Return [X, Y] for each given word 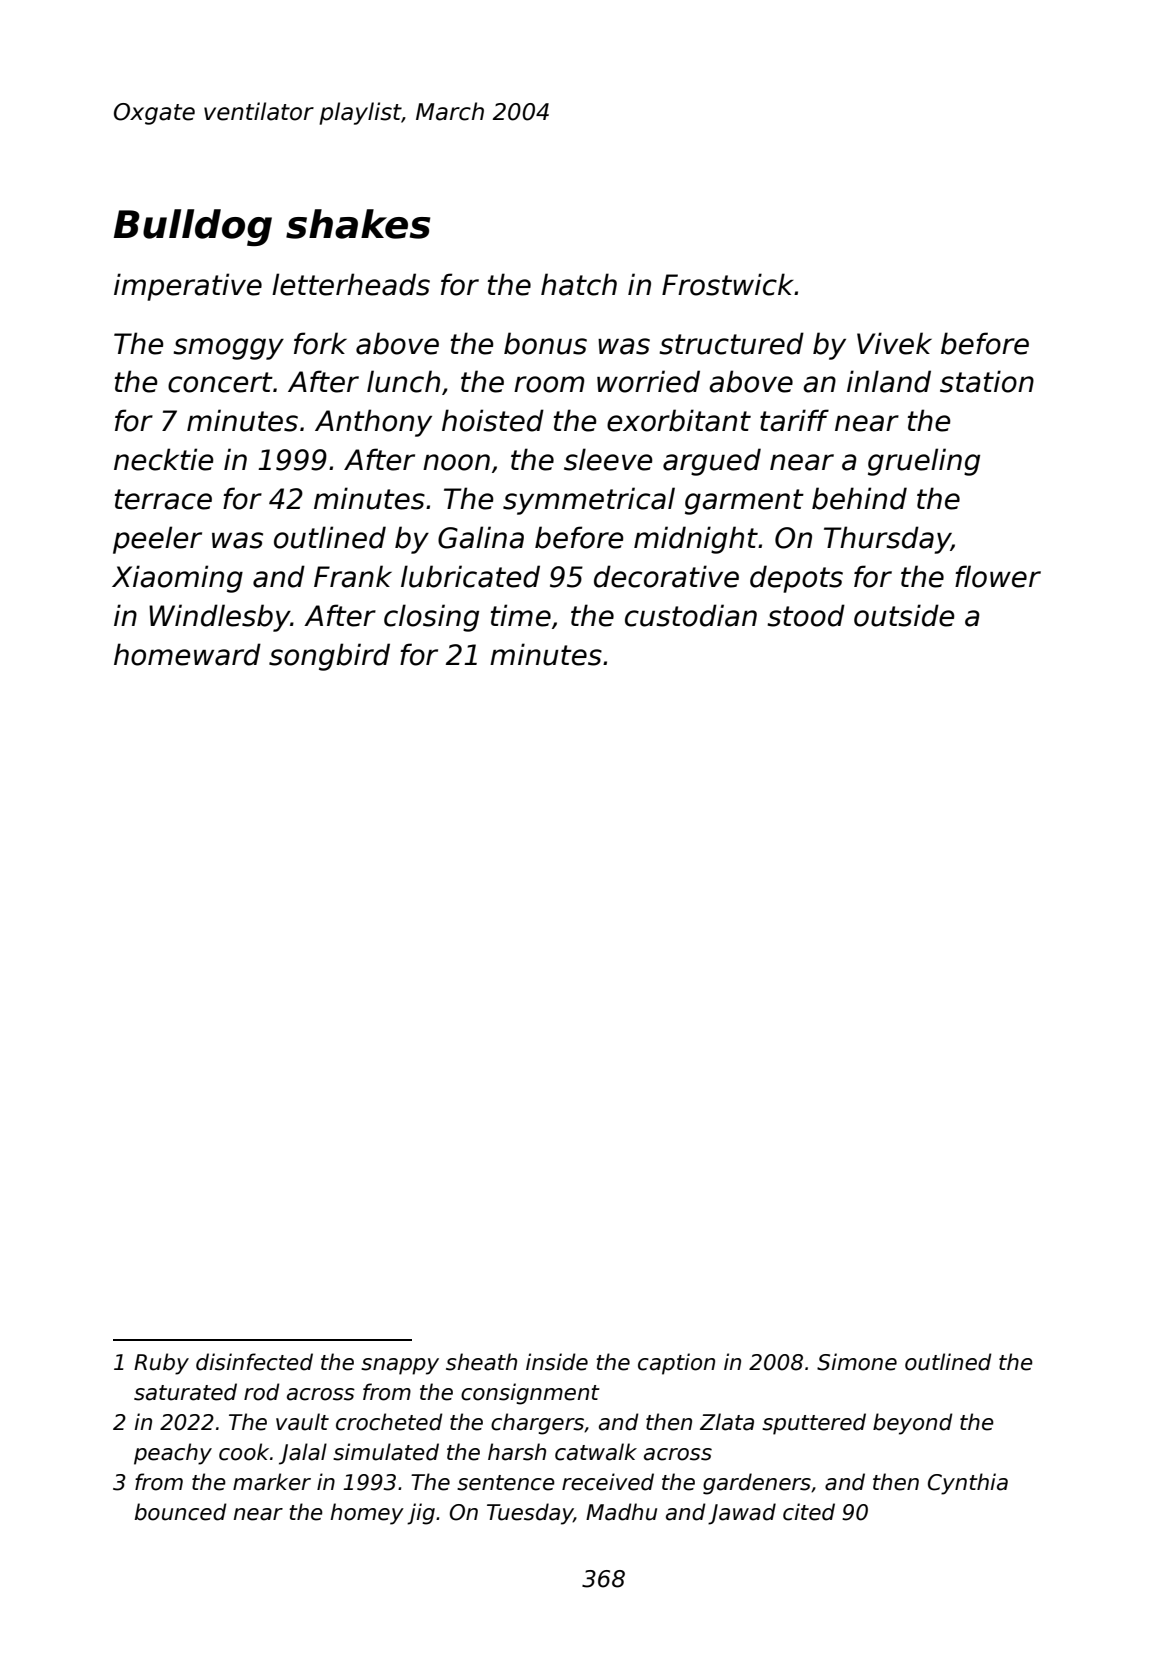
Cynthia [968, 1484]
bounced [181, 1512]
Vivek [894, 343]
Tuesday [530, 1514]
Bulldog [193, 227]
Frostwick [728, 284]
